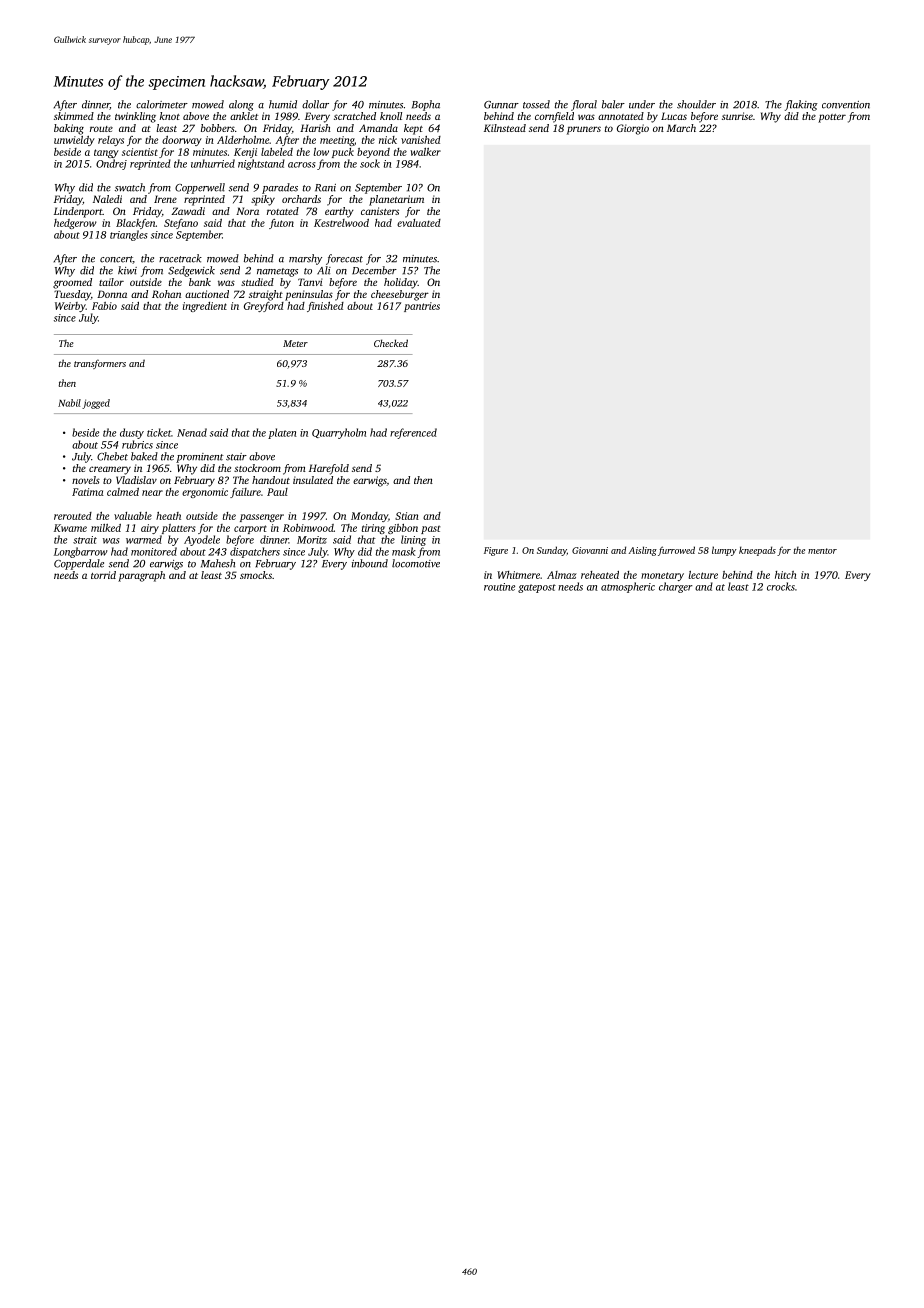  What do you see at coordinates (141, 576) in the document?
I see `paragraph` at bounding box center [141, 576].
